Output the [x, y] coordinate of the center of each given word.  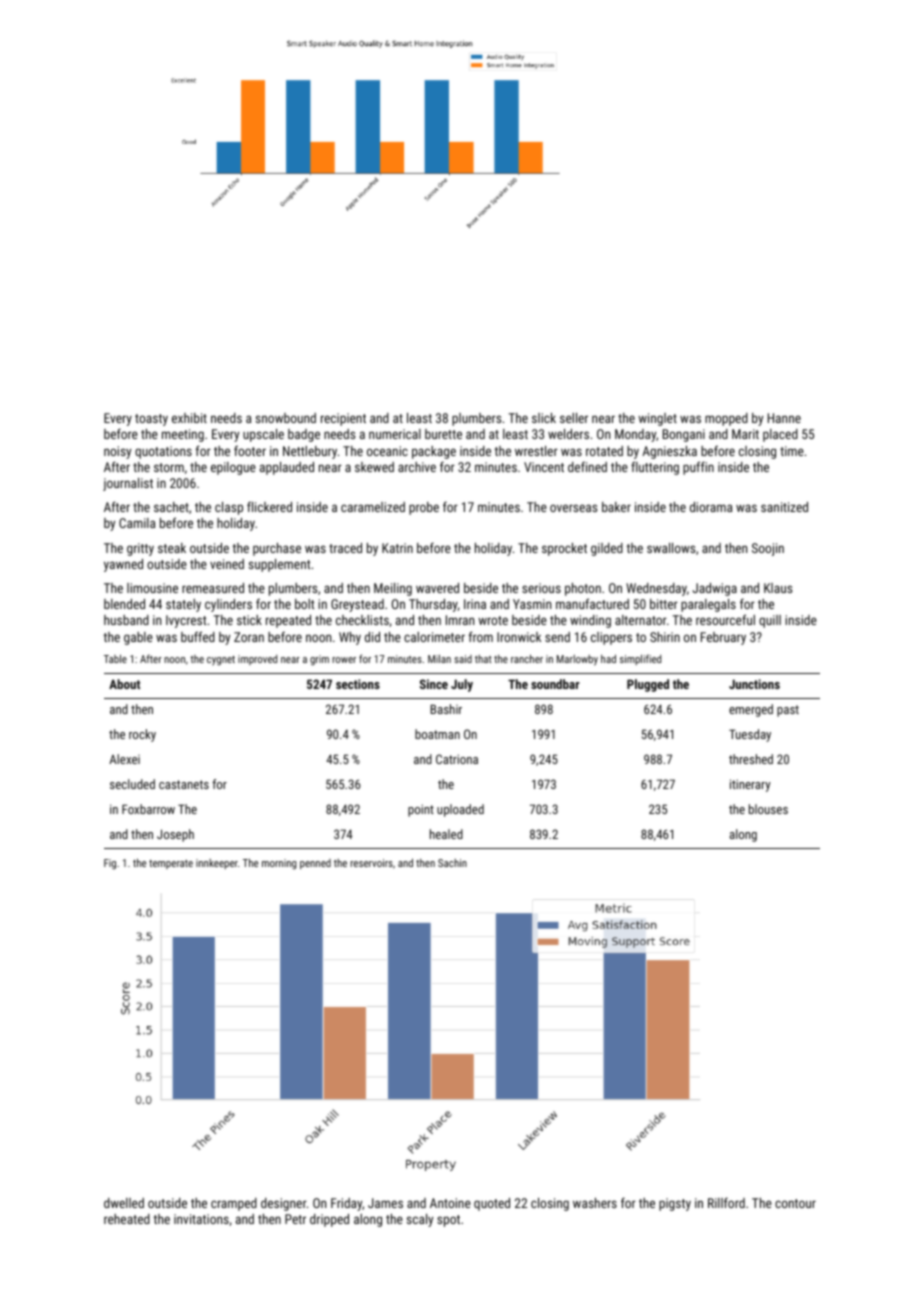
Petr [295, 1219]
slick [544, 418]
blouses [768, 809]
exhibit [189, 418]
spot [448, 1221]
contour [795, 1203]
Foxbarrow [148, 809]
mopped [726, 419]
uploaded [460, 810]
